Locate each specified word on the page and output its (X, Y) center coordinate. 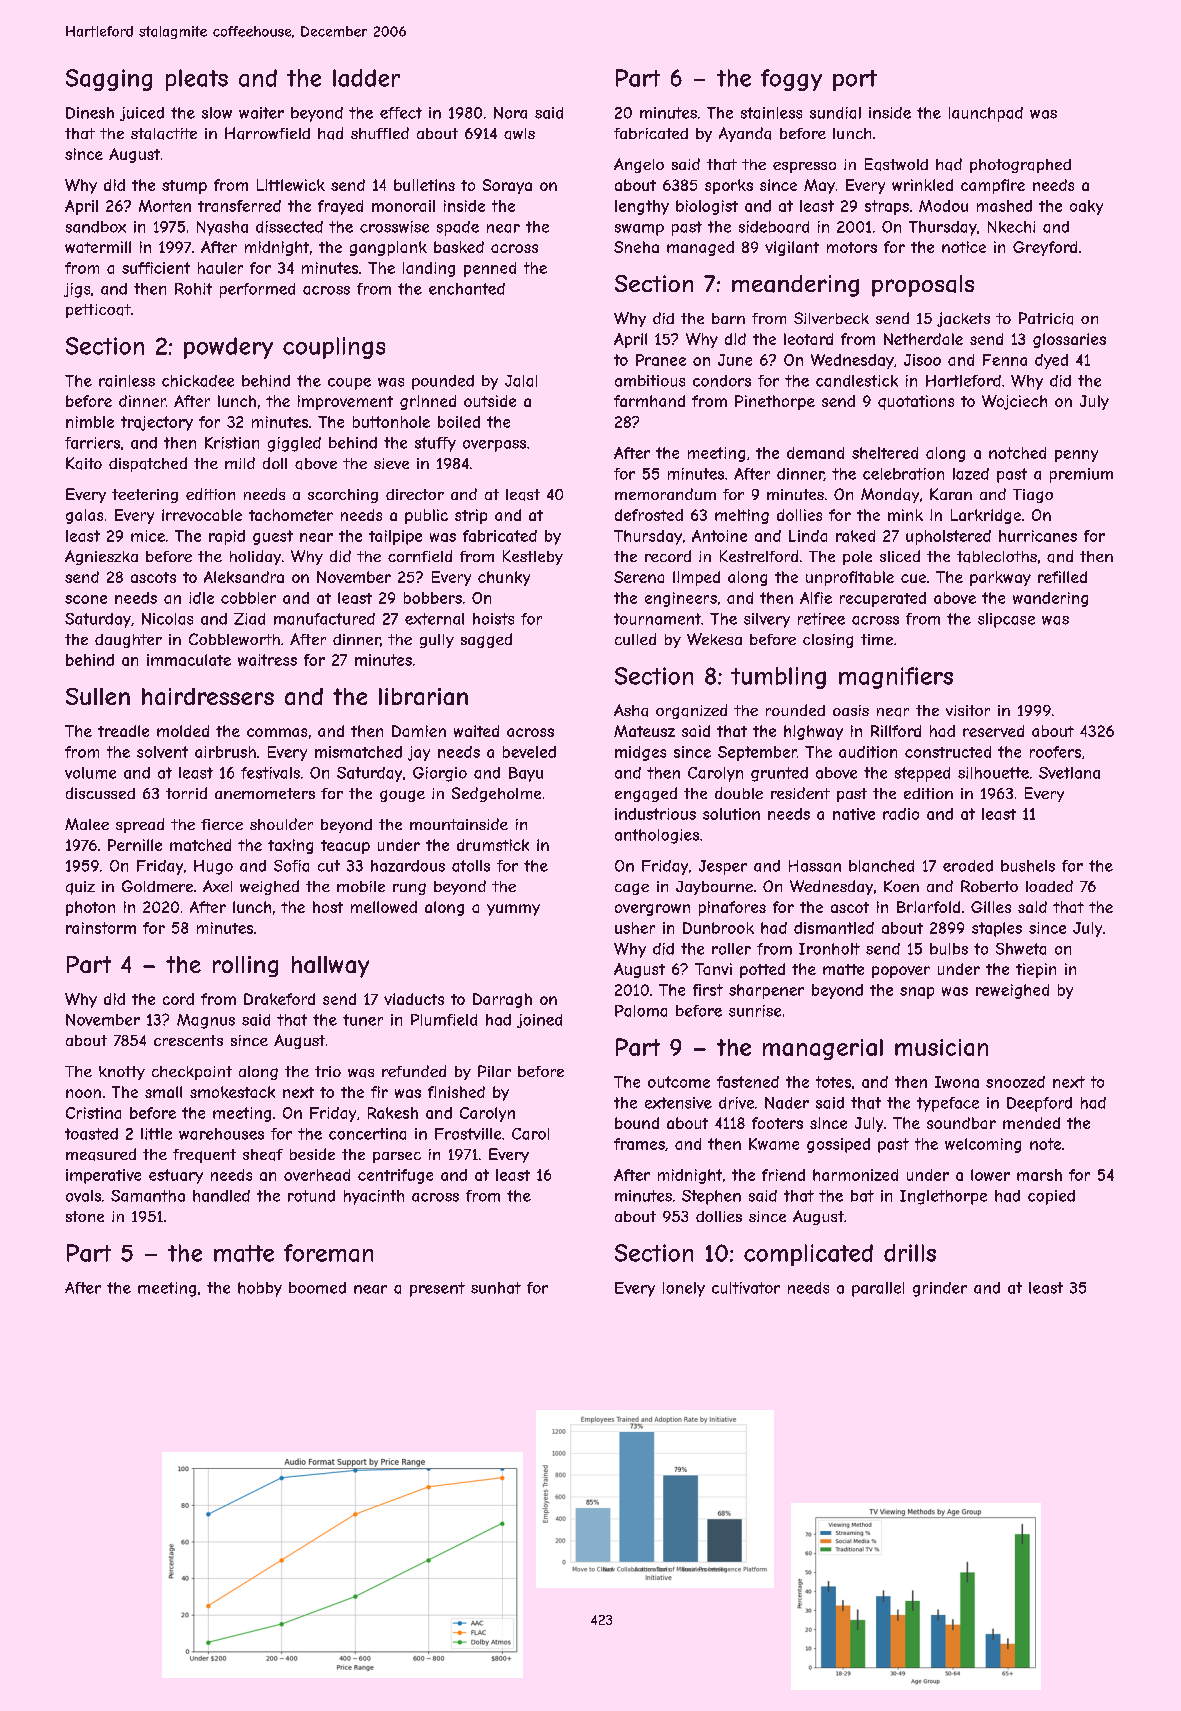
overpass (494, 446)
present (437, 1289)
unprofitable (850, 578)
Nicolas (167, 619)
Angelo (639, 165)
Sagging (109, 80)
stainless (771, 113)
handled (221, 1196)
